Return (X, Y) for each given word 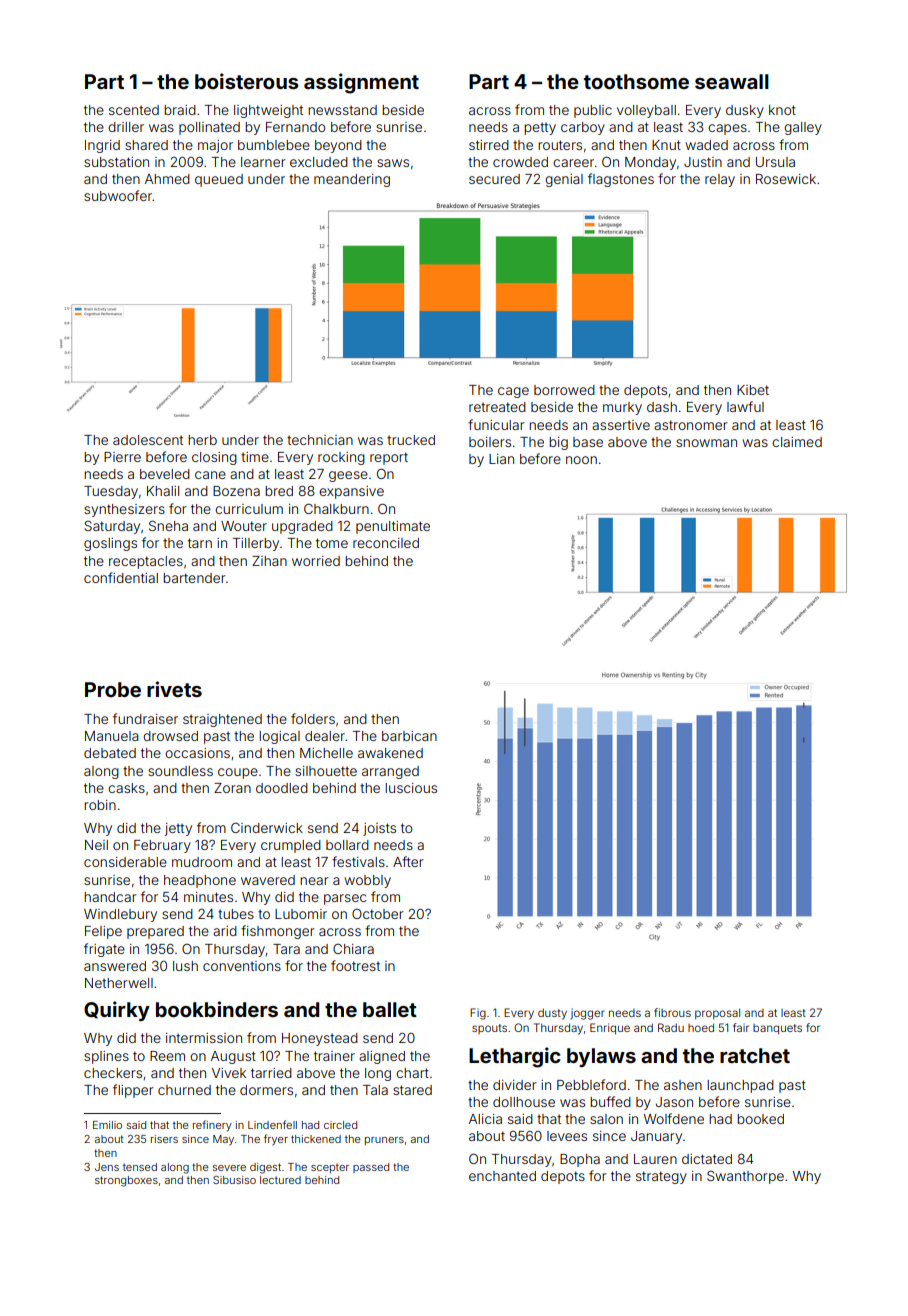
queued (219, 180)
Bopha (580, 1160)
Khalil (163, 491)
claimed (797, 442)
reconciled (386, 543)
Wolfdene (674, 1118)
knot (782, 110)
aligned (382, 1057)
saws (393, 163)
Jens (107, 1167)
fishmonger (278, 932)
